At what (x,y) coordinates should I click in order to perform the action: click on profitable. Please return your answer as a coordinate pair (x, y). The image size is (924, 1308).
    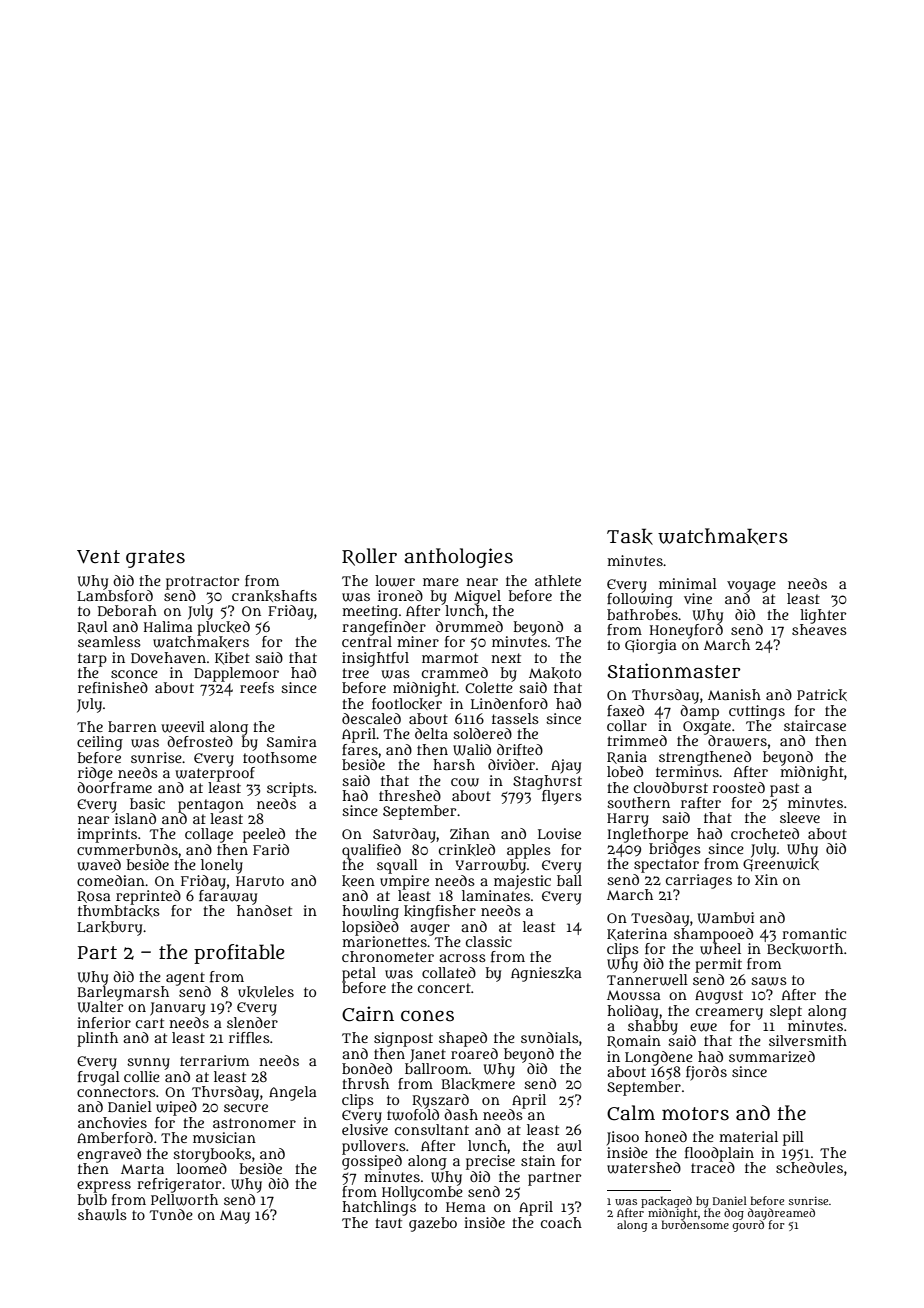
    Looking at the image, I should click on (239, 954).
